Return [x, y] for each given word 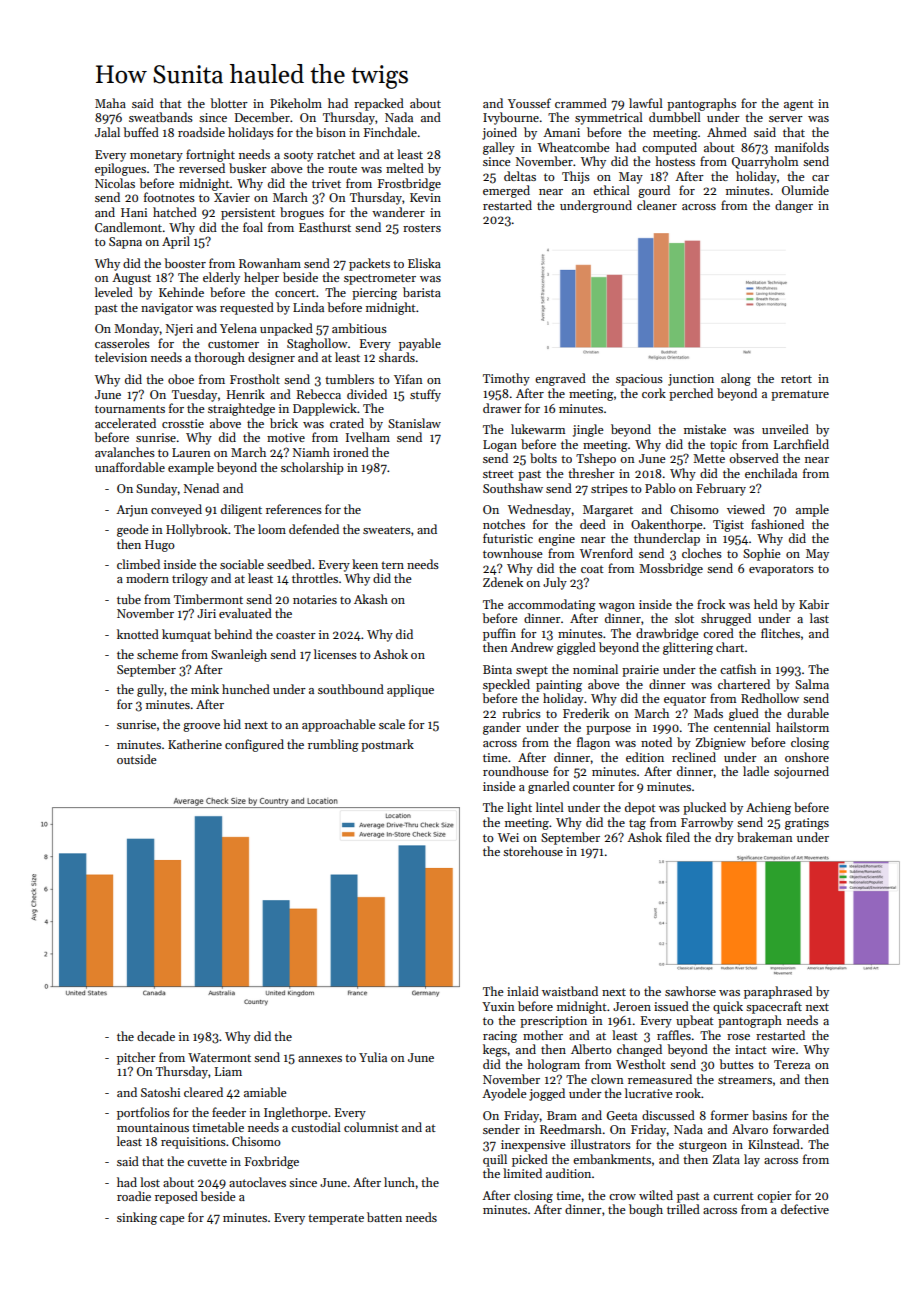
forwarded [801, 1129]
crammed [581, 103]
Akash [371, 599]
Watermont [219, 1057]
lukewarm [538, 429]
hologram [553, 1065]
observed [754, 458]
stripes [609, 490]
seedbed [289, 564]
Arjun [132, 511]
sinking [137, 1218]
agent [799, 105]
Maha [110, 103]
